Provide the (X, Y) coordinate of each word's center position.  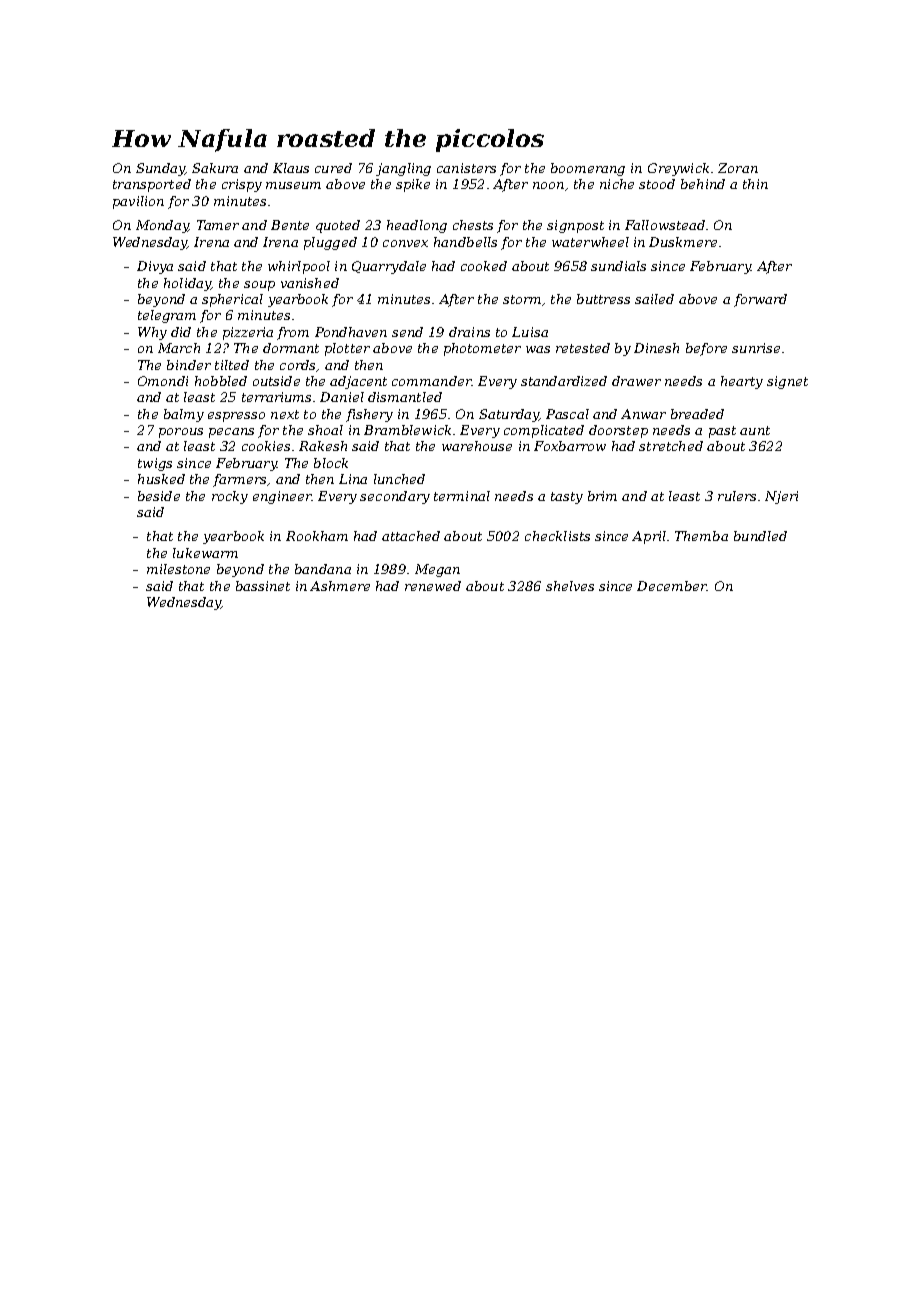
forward (760, 300)
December (672, 586)
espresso (236, 417)
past (722, 432)
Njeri (781, 497)
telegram (167, 316)
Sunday (160, 169)
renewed (433, 586)
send (407, 332)
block (331, 463)
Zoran (738, 168)
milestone (178, 569)
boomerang (588, 169)
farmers (239, 480)
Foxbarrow (570, 446)
